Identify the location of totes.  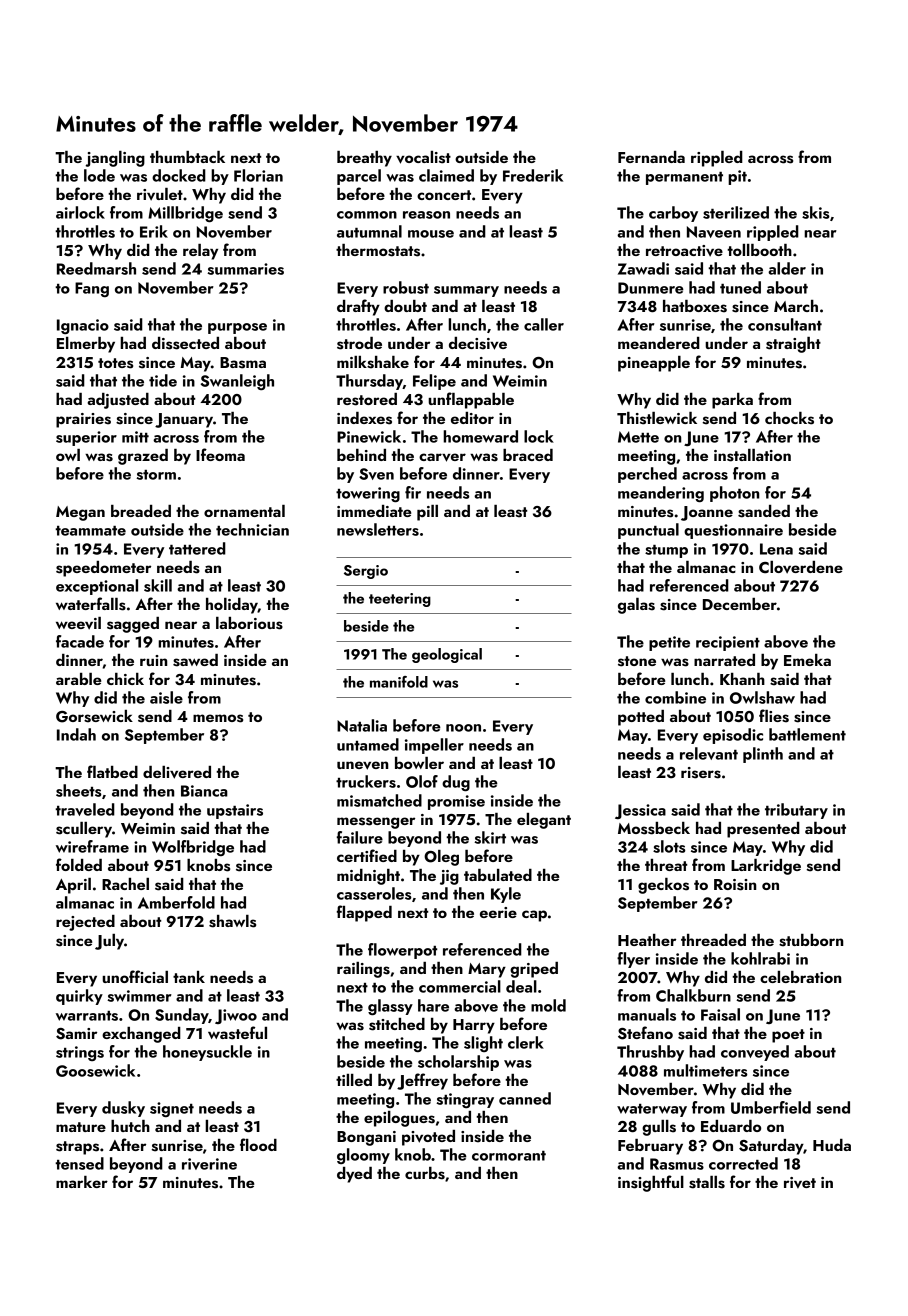
(115, 363).
